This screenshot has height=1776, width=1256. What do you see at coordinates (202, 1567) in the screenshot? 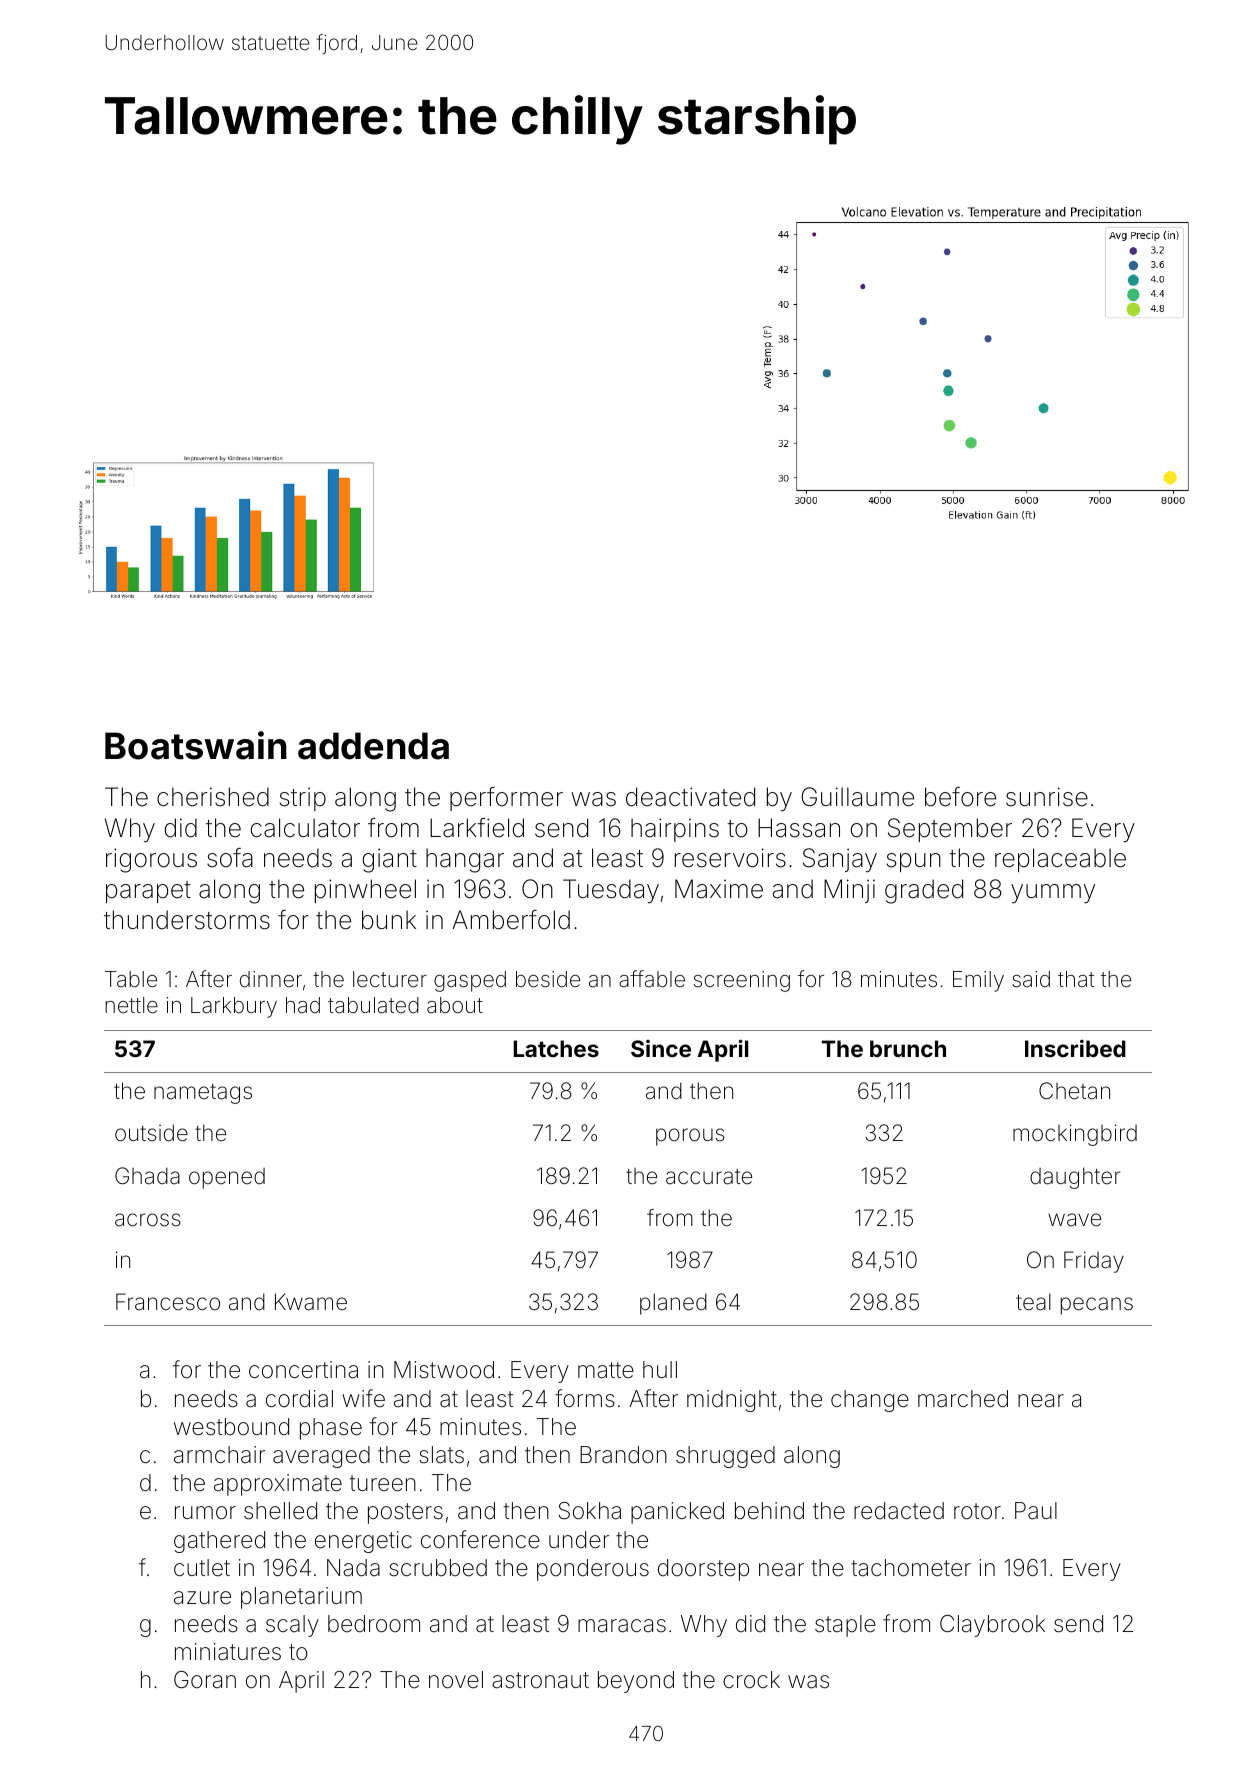
I see `cutlet` at bounding box center [202, 1567].
